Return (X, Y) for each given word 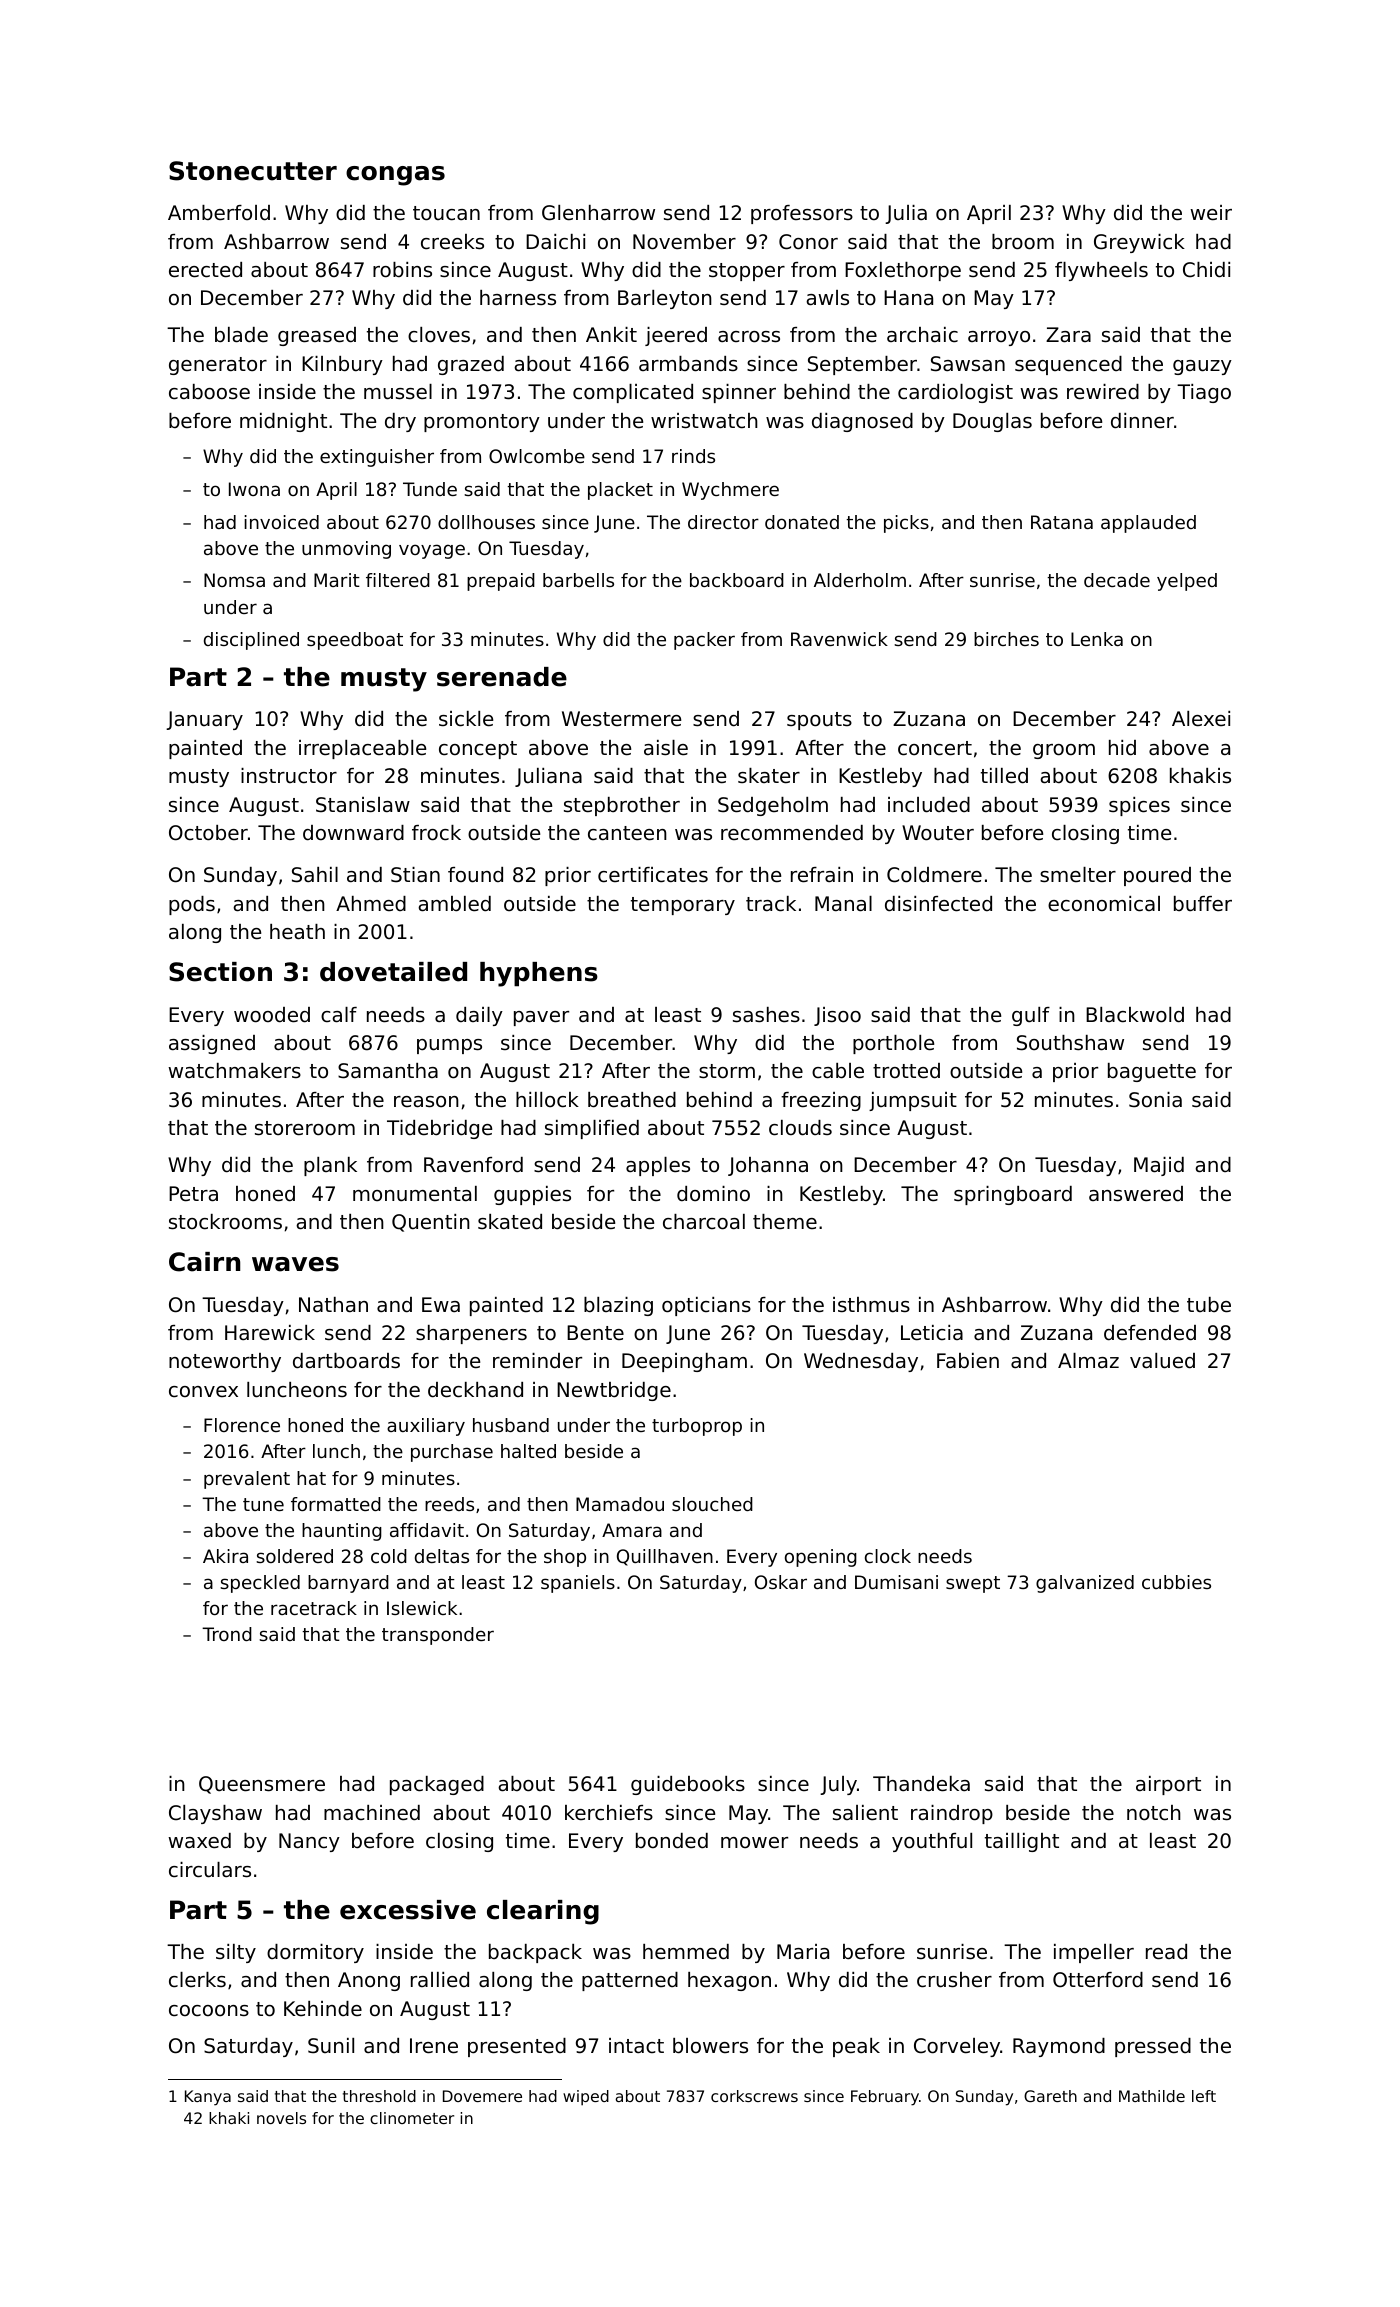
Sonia (1155, 1100)
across (749, 337)
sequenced (1068, 365)
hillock (547, 1100)
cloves (439, 335)
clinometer (412, 2118)
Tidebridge (439, 1129)
